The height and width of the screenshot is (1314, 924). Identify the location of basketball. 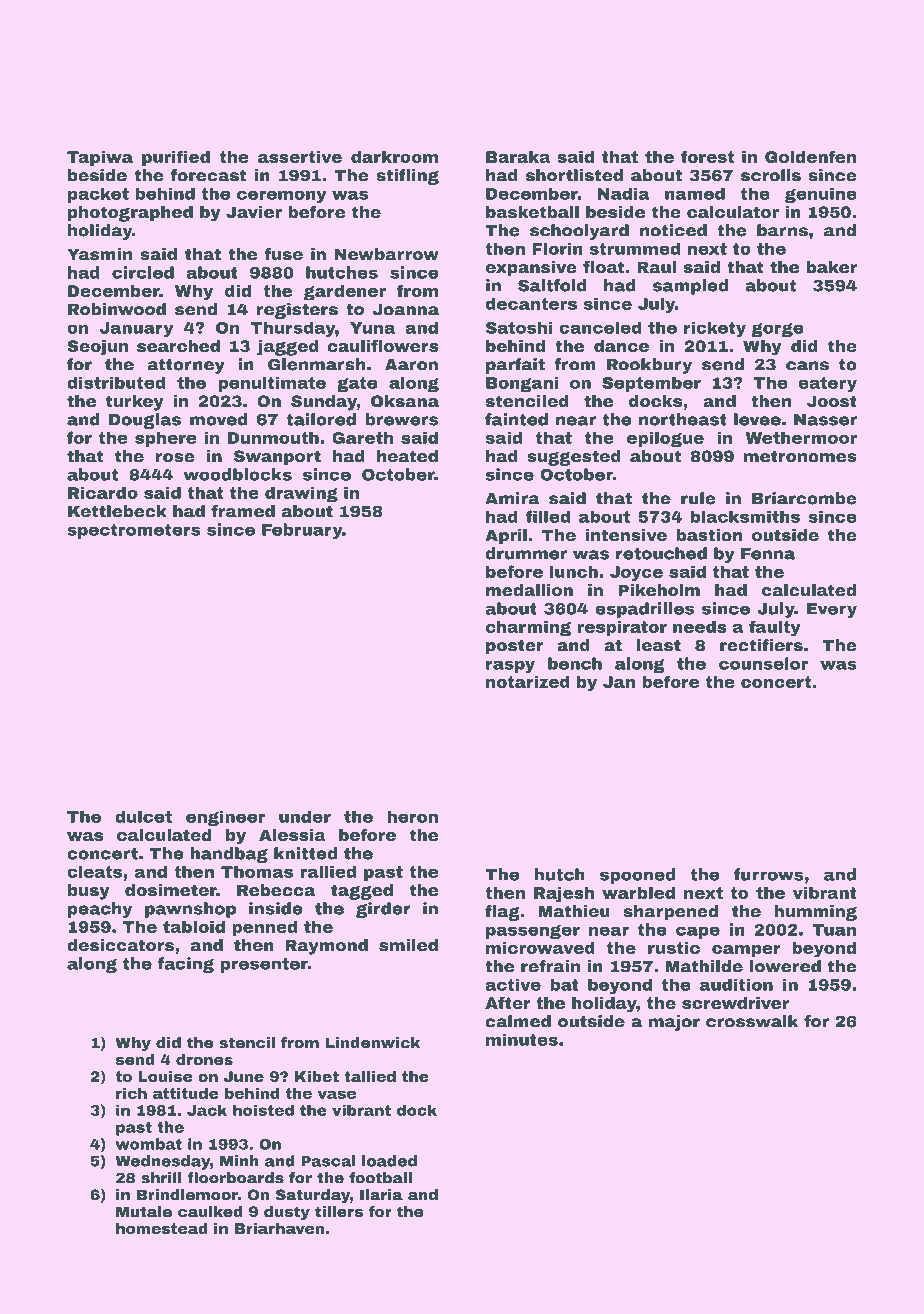
(532, 212).
